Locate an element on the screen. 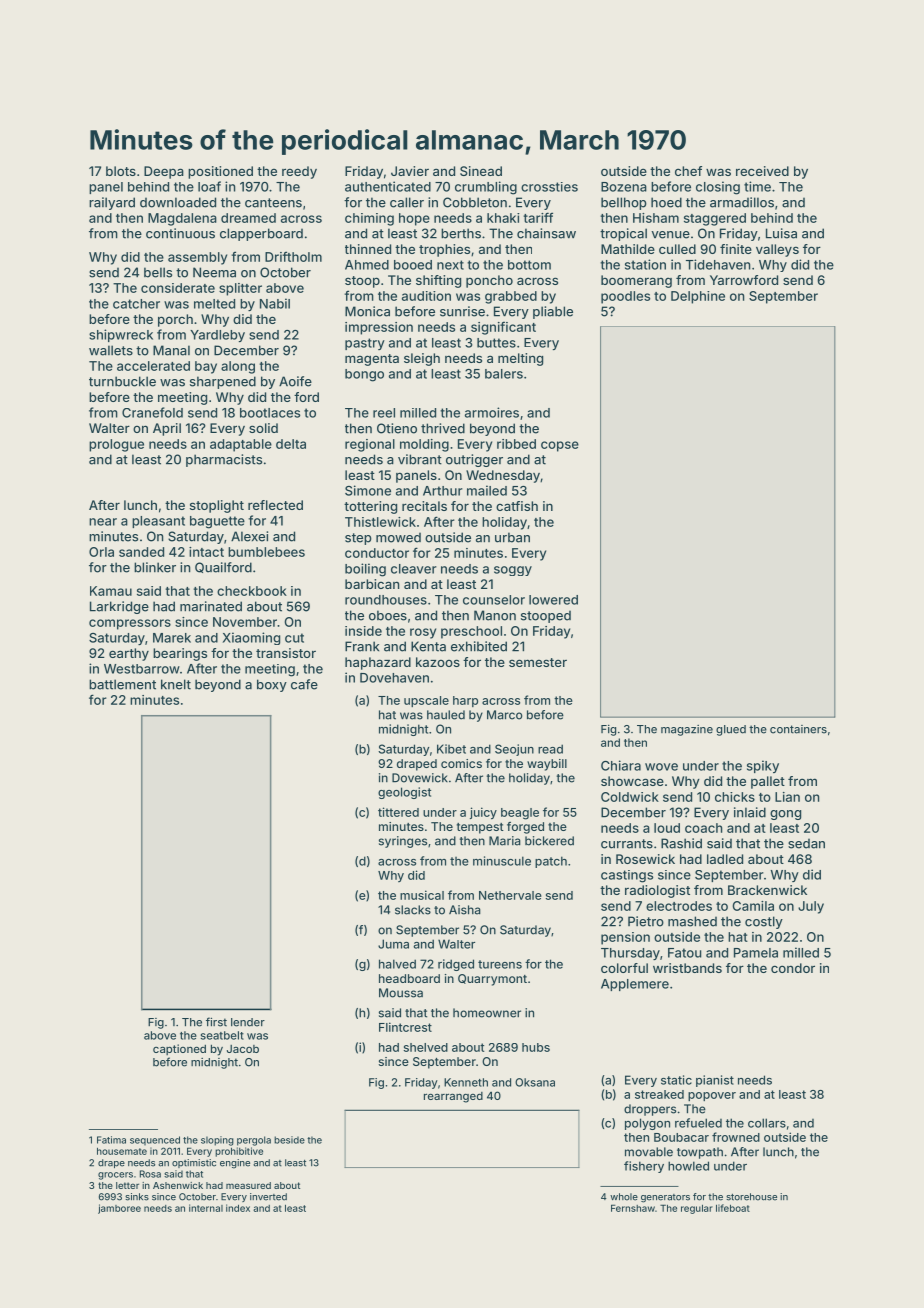  knelt is located at coordinates (176, 684).
